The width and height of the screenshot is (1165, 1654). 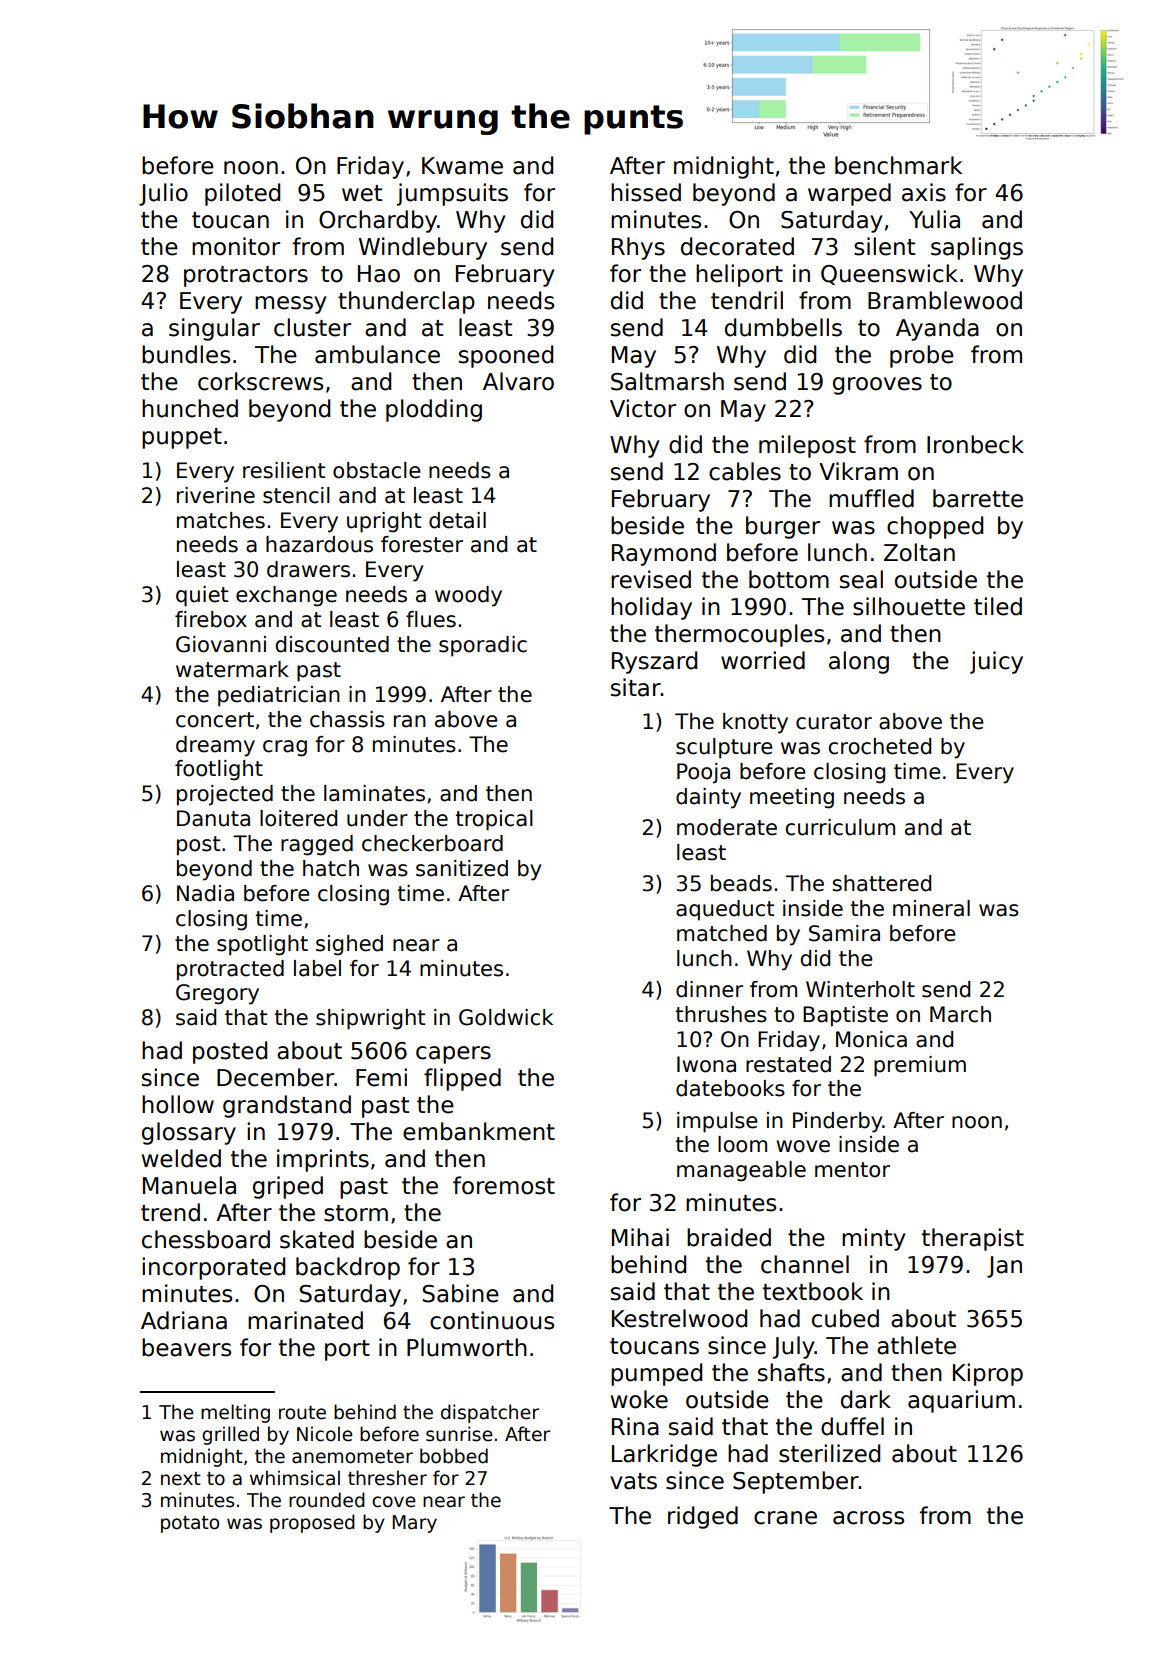 I want to click on hissed, so click(x=646, y=192).
